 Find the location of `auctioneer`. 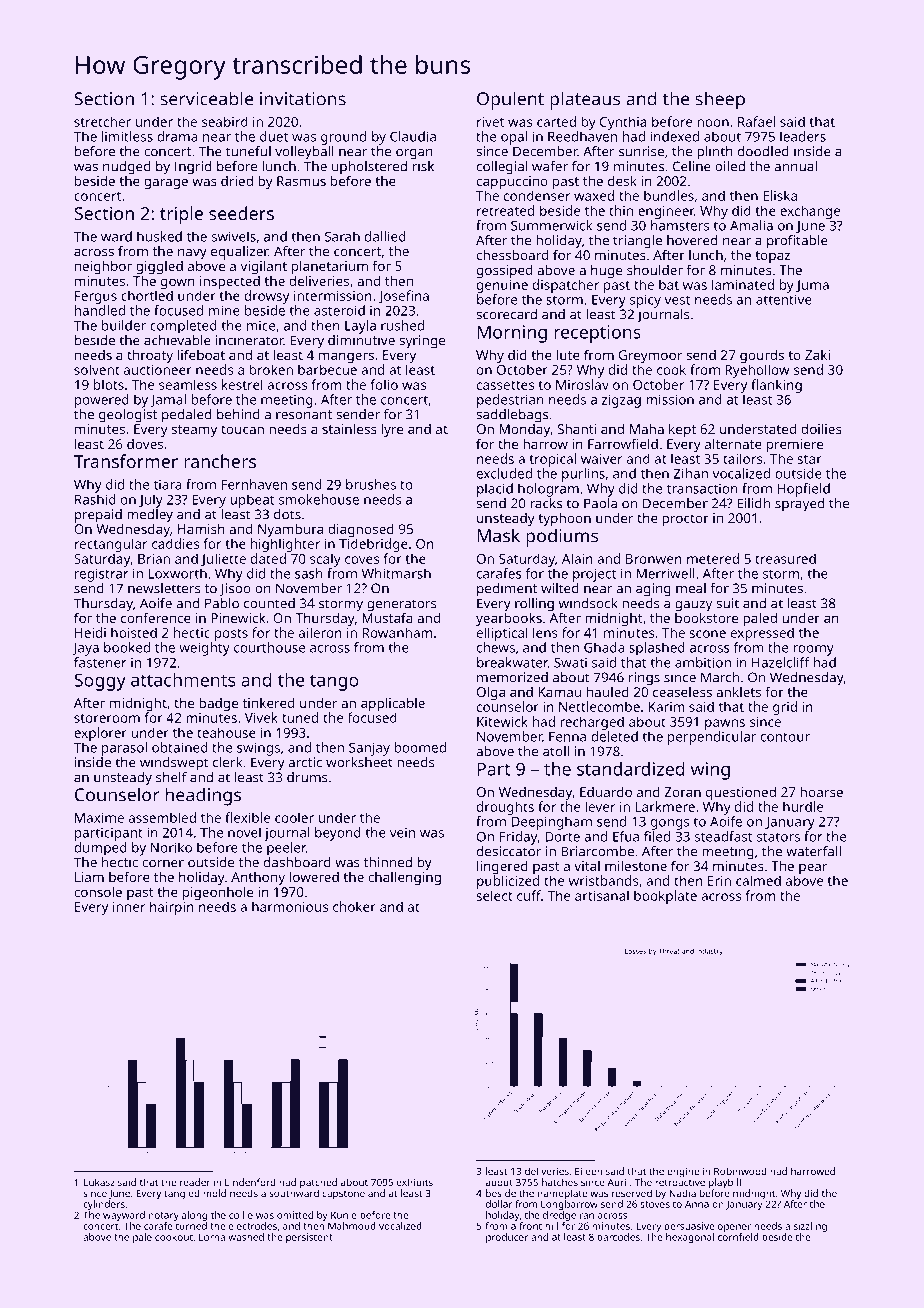

auctioneer is located at coordinates (158, 370).
